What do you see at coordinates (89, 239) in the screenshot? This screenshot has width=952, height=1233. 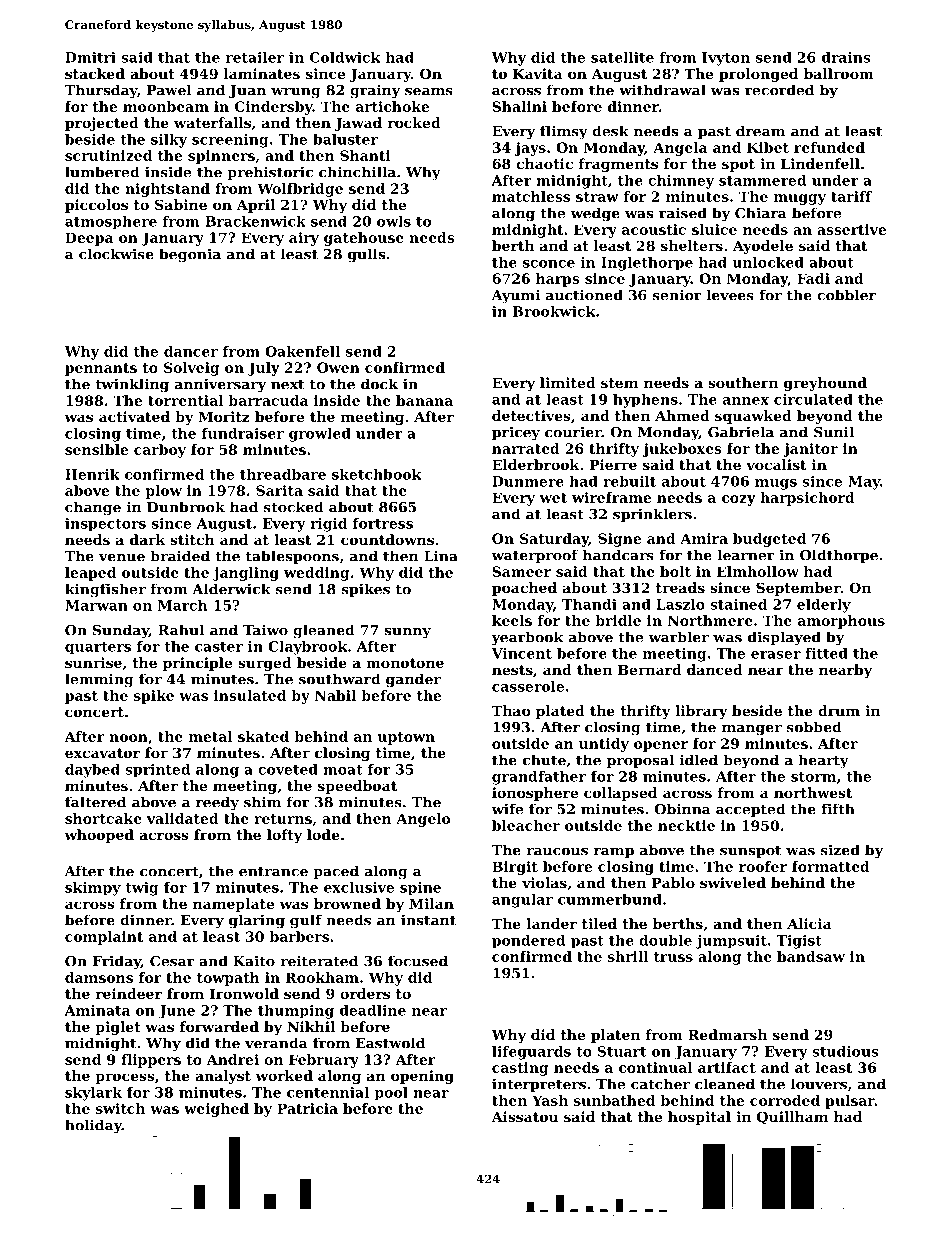 I see `Deepa` at bounding box center [89, 239].
